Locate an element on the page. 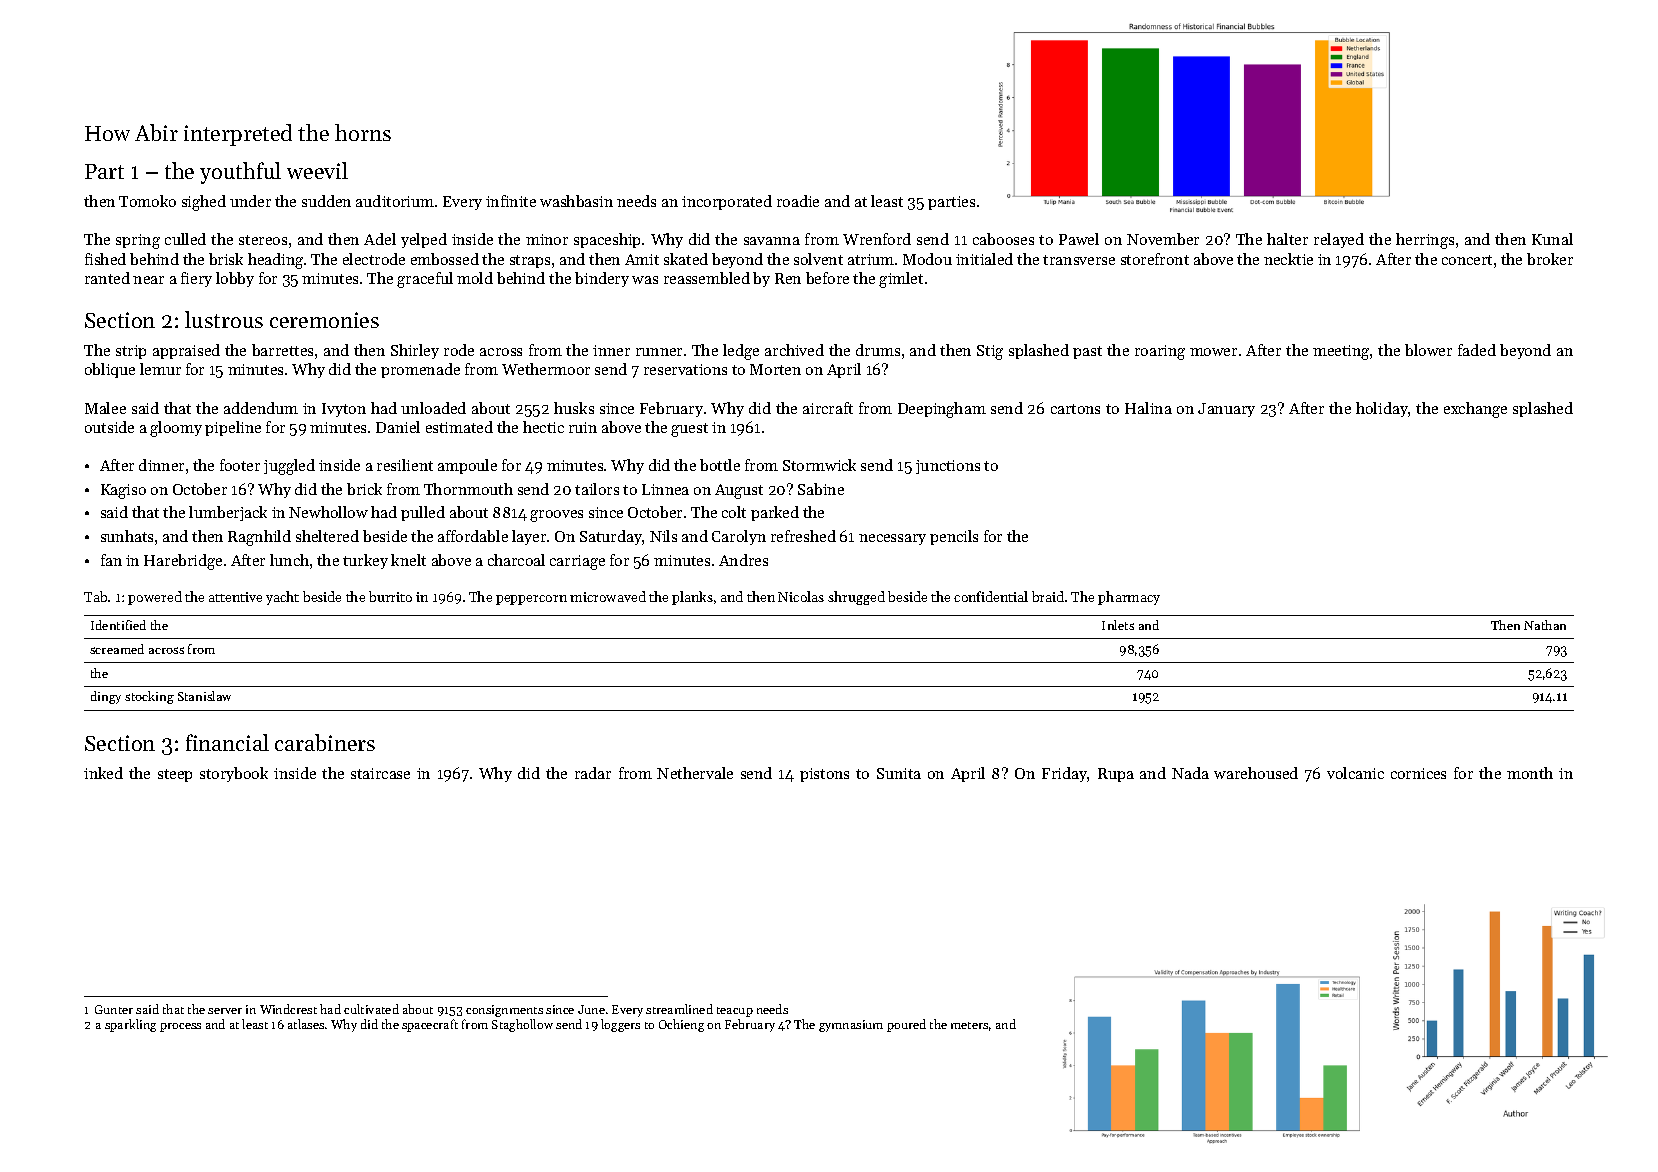  Deepingham is located at coordinates (942, 410).
